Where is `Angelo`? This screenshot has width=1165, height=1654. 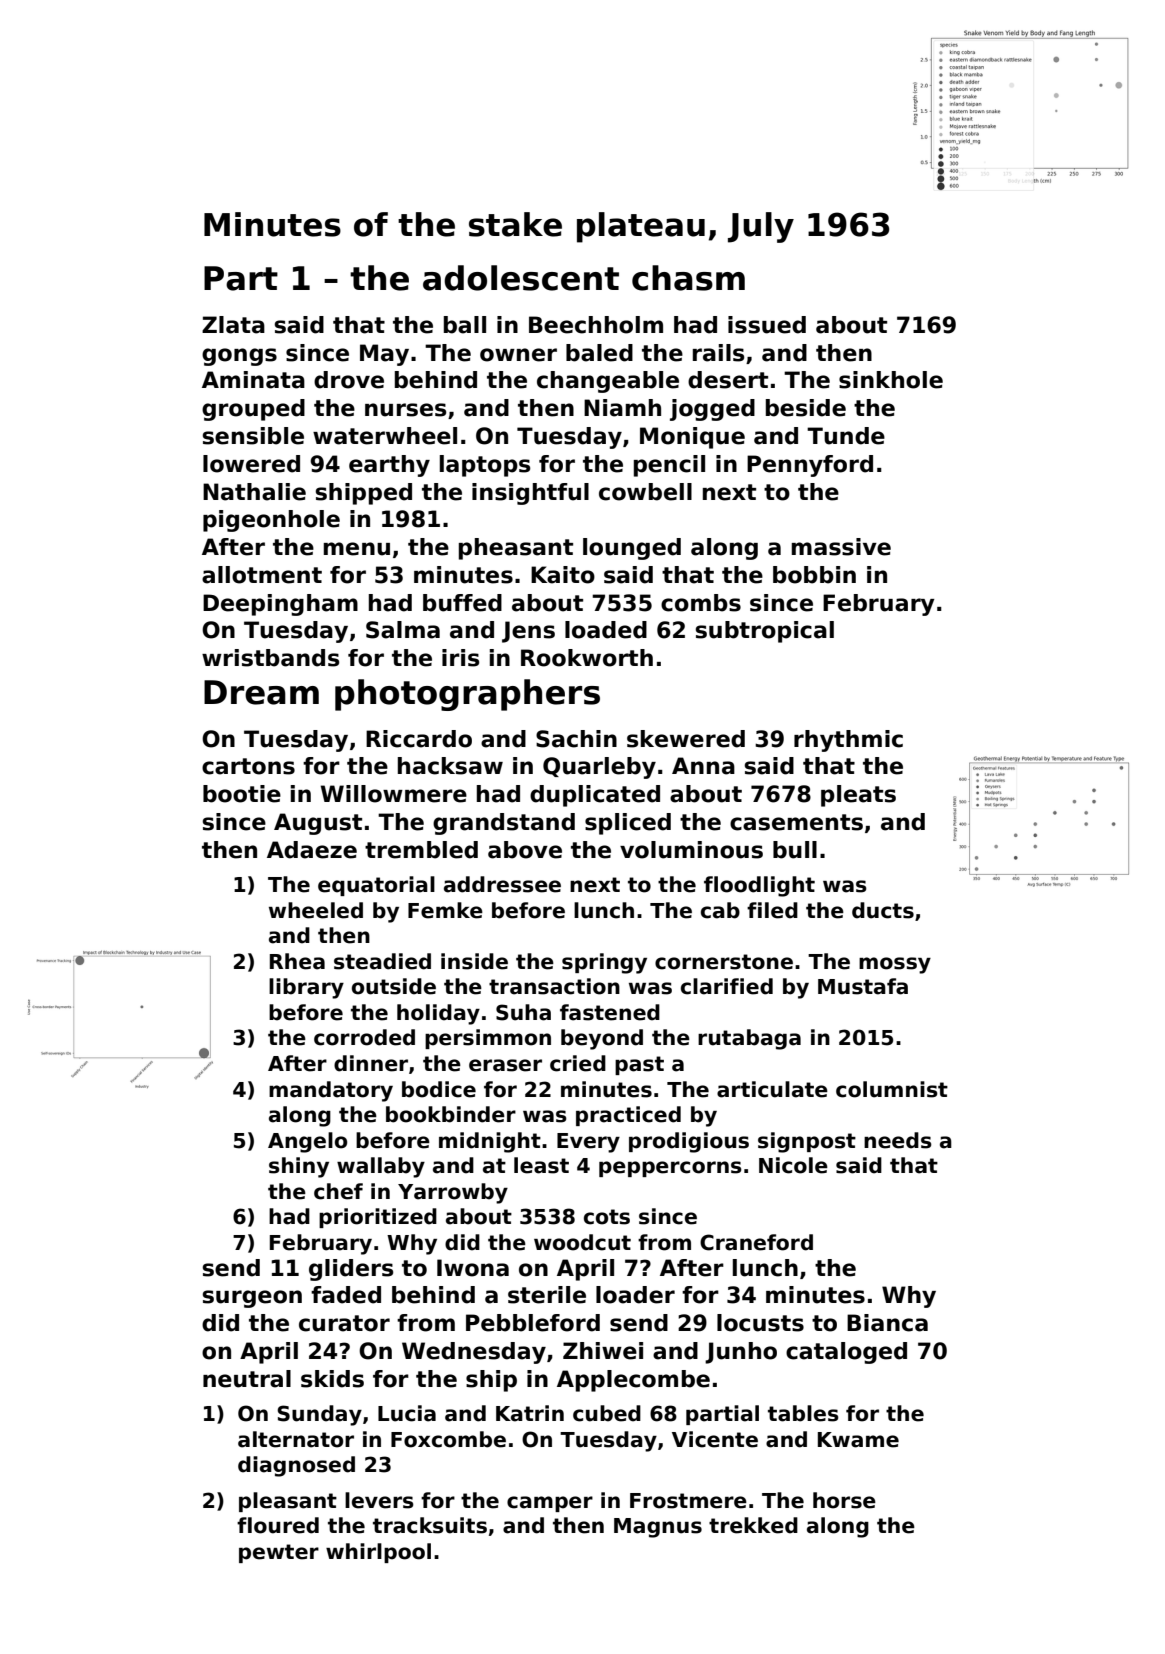
Angelo is located at coordinates (307, 1142).
